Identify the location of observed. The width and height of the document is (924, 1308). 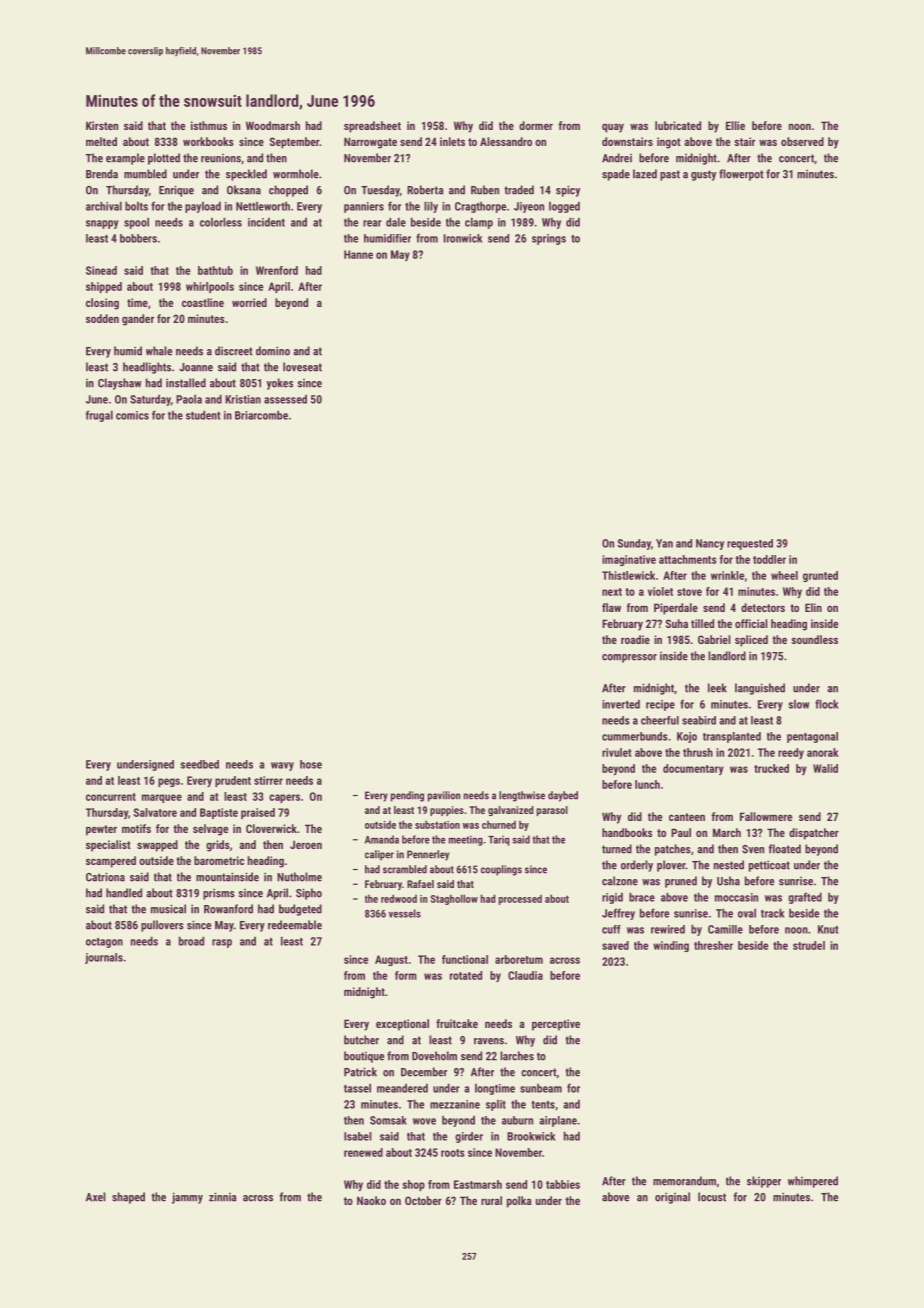
(802, 141).
